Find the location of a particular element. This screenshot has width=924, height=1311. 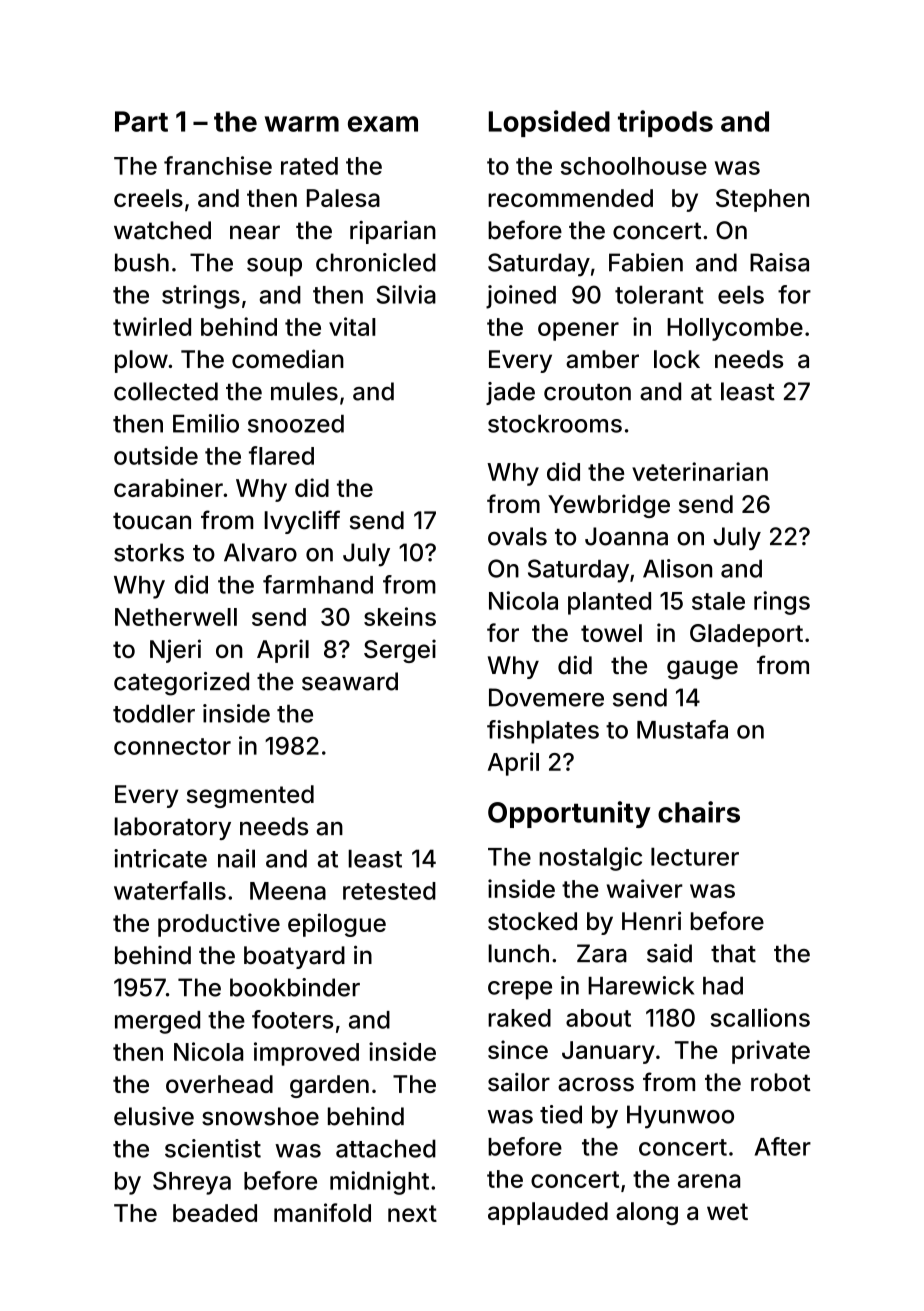

categorized is located at coordinates (181, 684).
